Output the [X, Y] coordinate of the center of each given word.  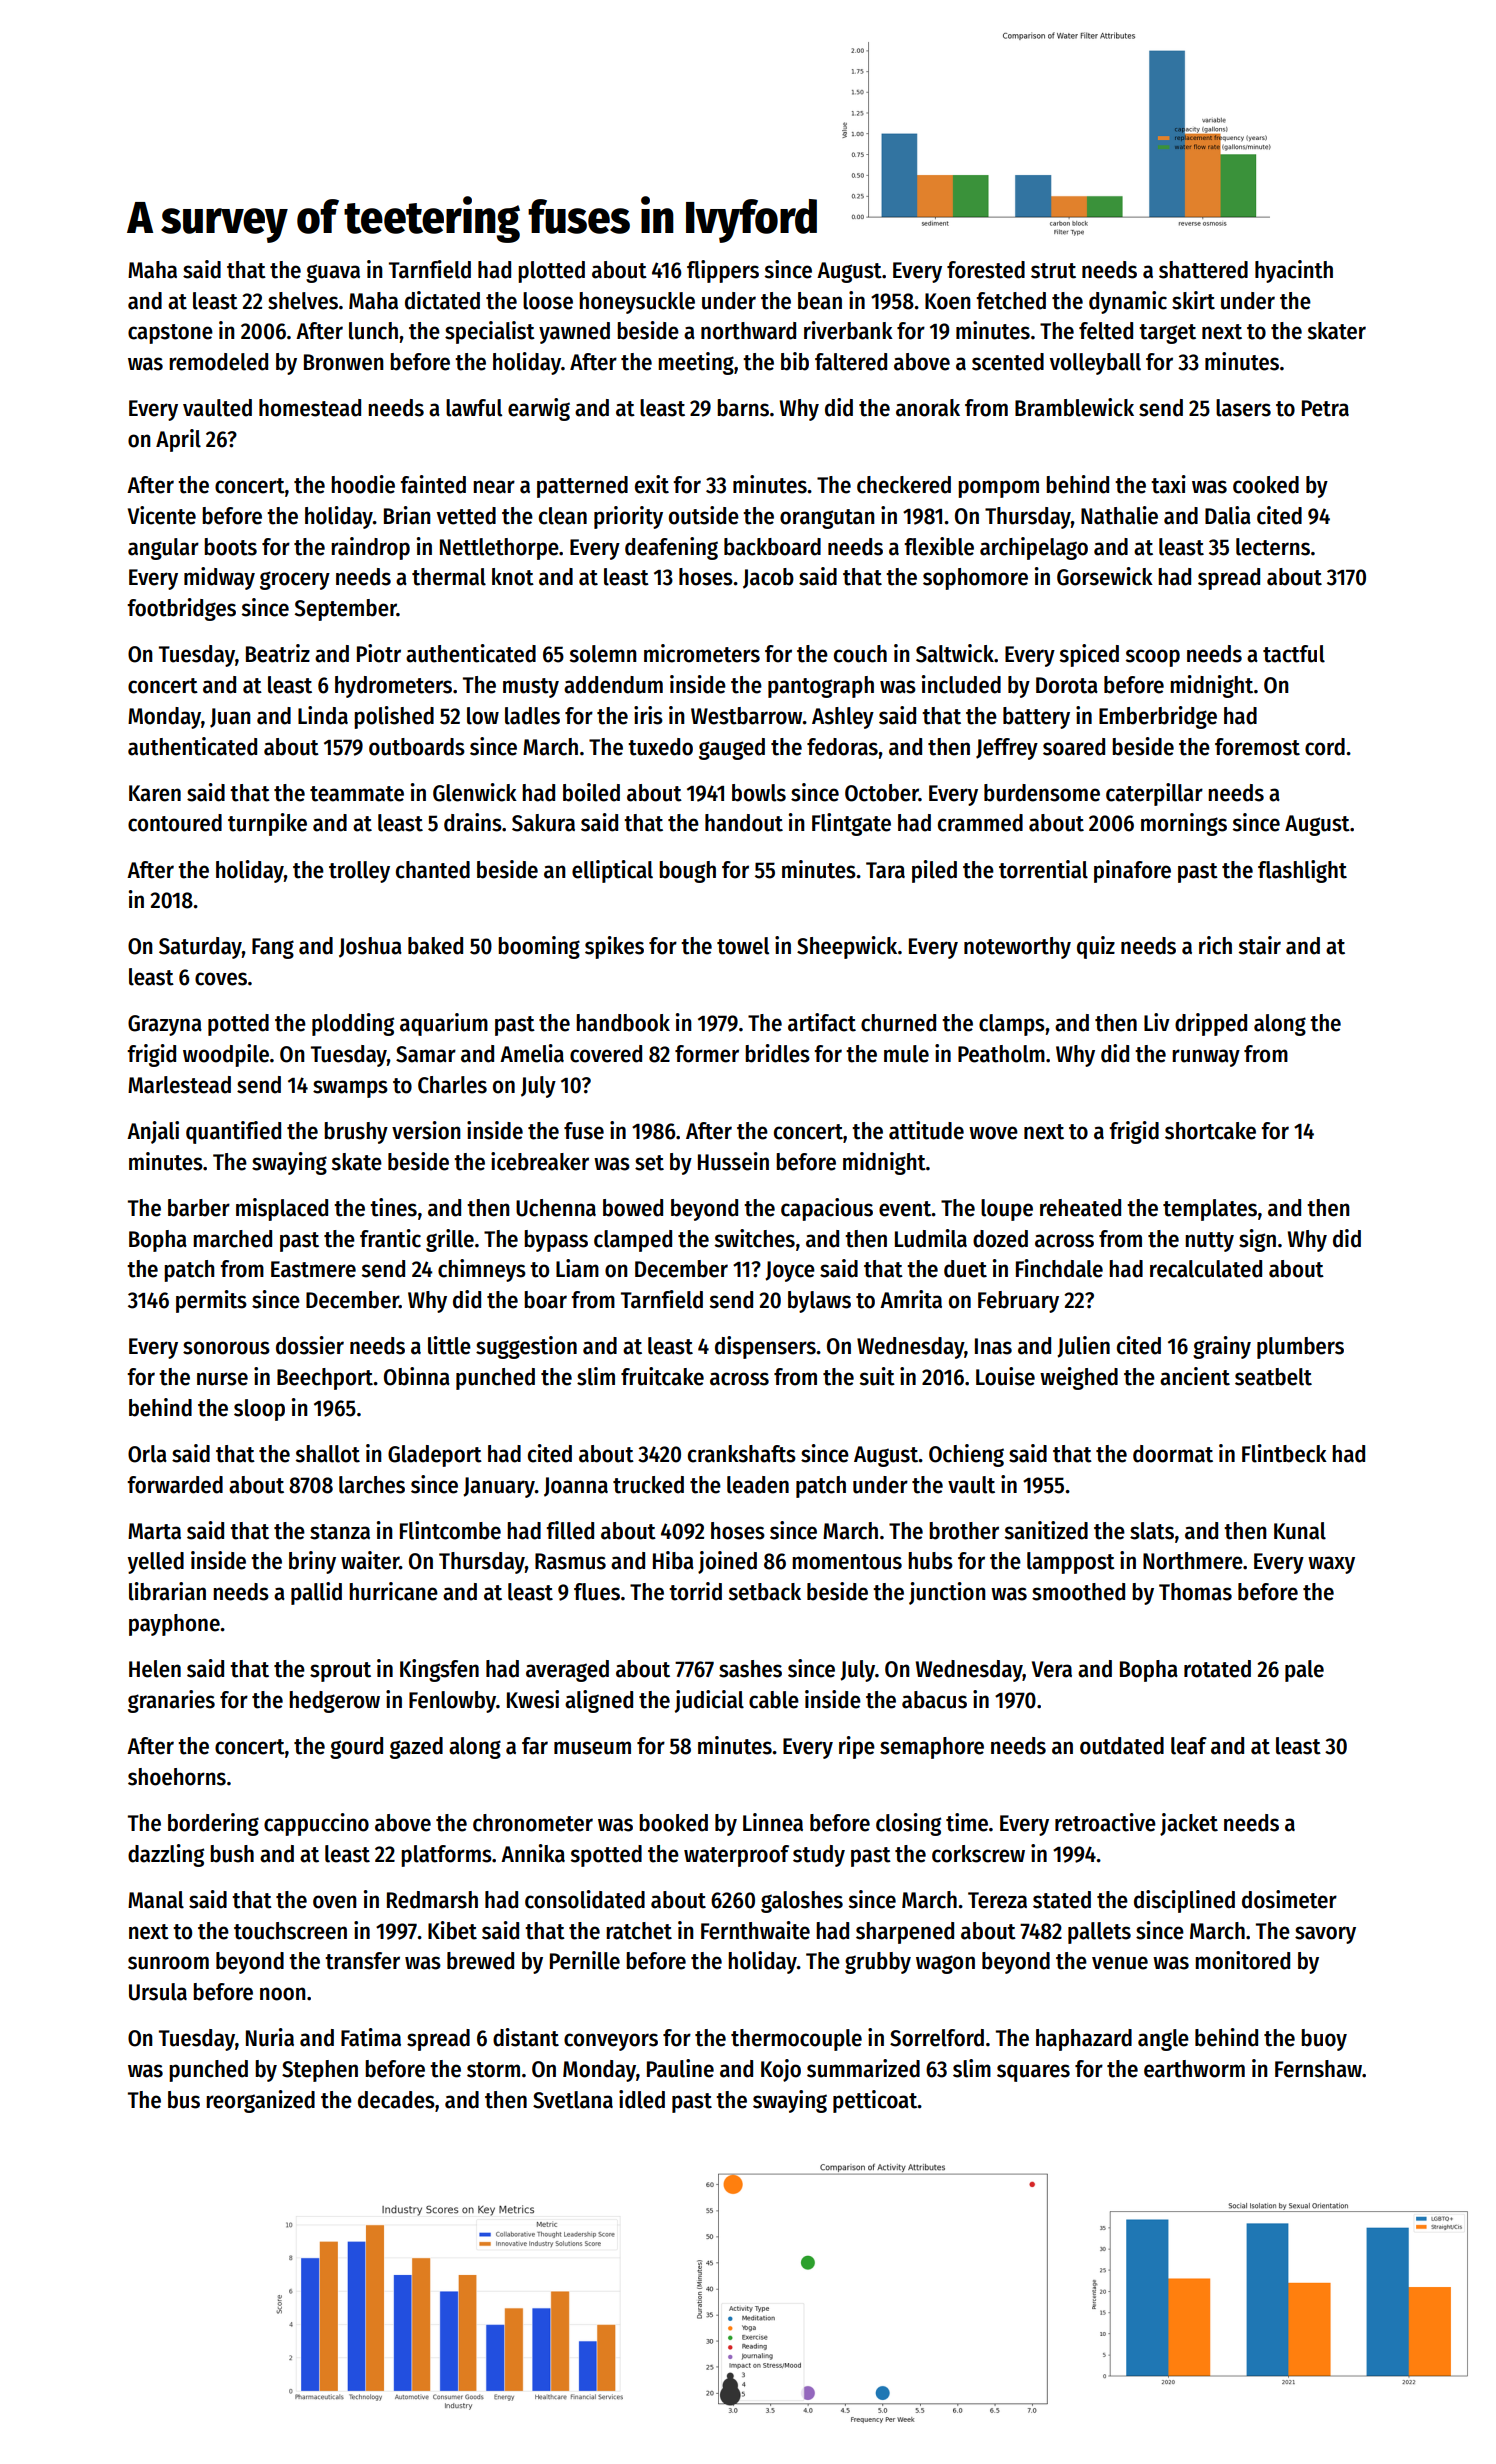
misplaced [282, 1209]
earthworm [1194, 2069]
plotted [551, 272]
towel [743, 946]
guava [333, 273]
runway [1206, 1058]
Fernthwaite [755, 1930]
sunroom [168, 1963]
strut [1053, 271]
